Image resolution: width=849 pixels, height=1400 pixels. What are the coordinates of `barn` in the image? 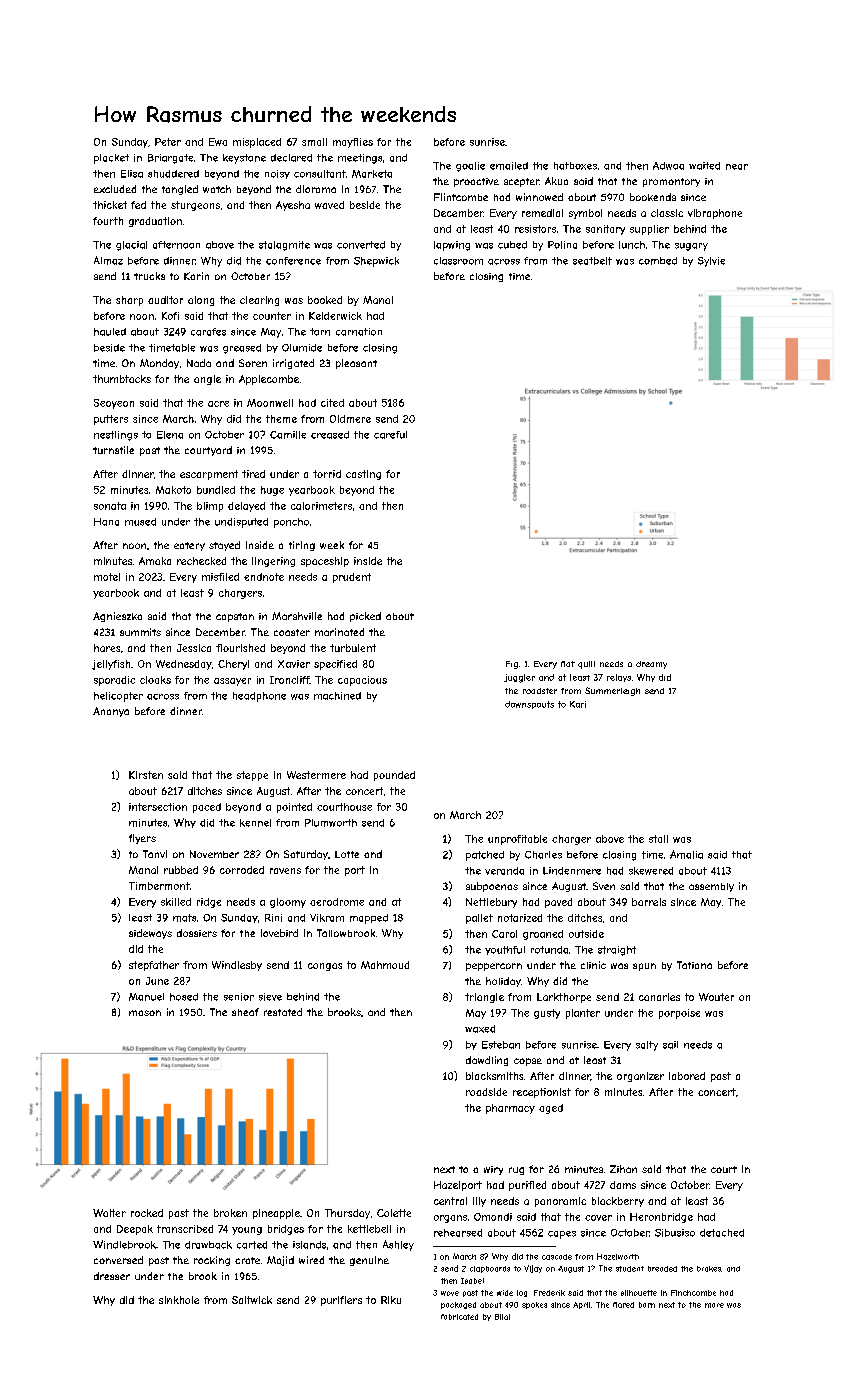 It's located at (647, 1305).
